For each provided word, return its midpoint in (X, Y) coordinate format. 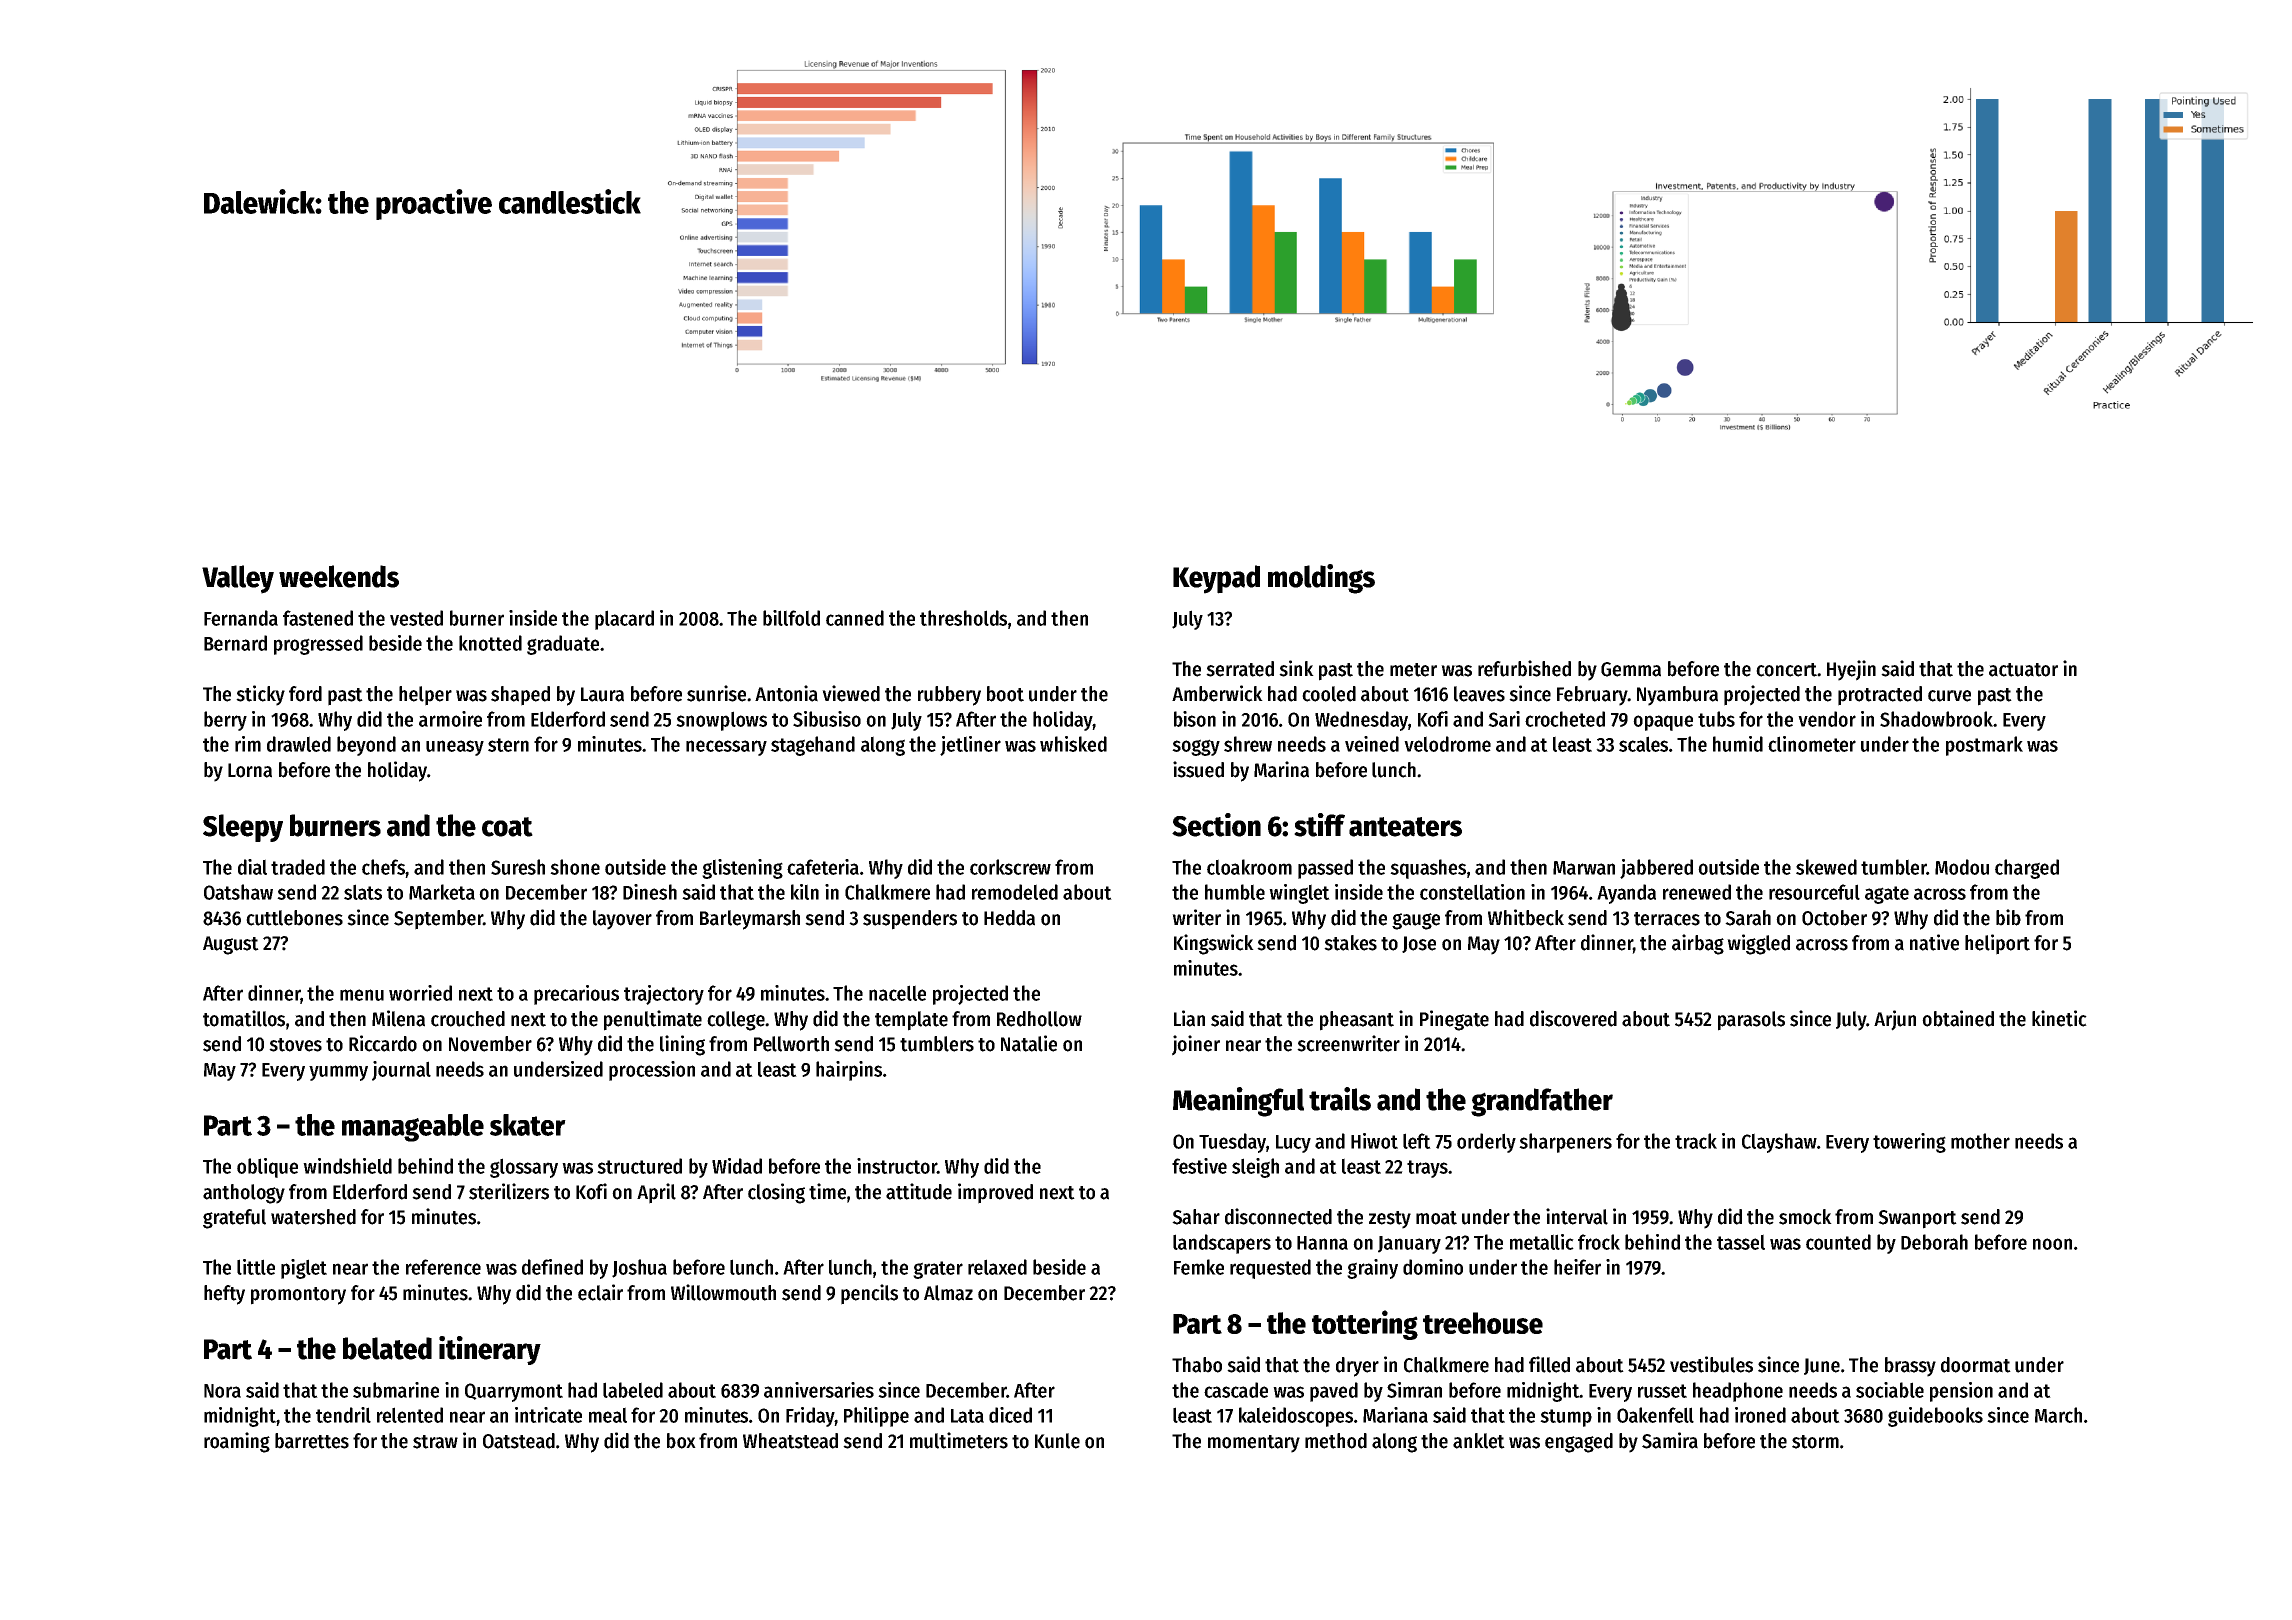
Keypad (1216, 579)
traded (298, 867)
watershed (313, 1217)
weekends (339, 576)
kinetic (2059, 1018)
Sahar (1196, 1217)
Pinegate (1454, 1020)
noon (2052, 1244)
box (681, 1441)
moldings (1321, 579)
